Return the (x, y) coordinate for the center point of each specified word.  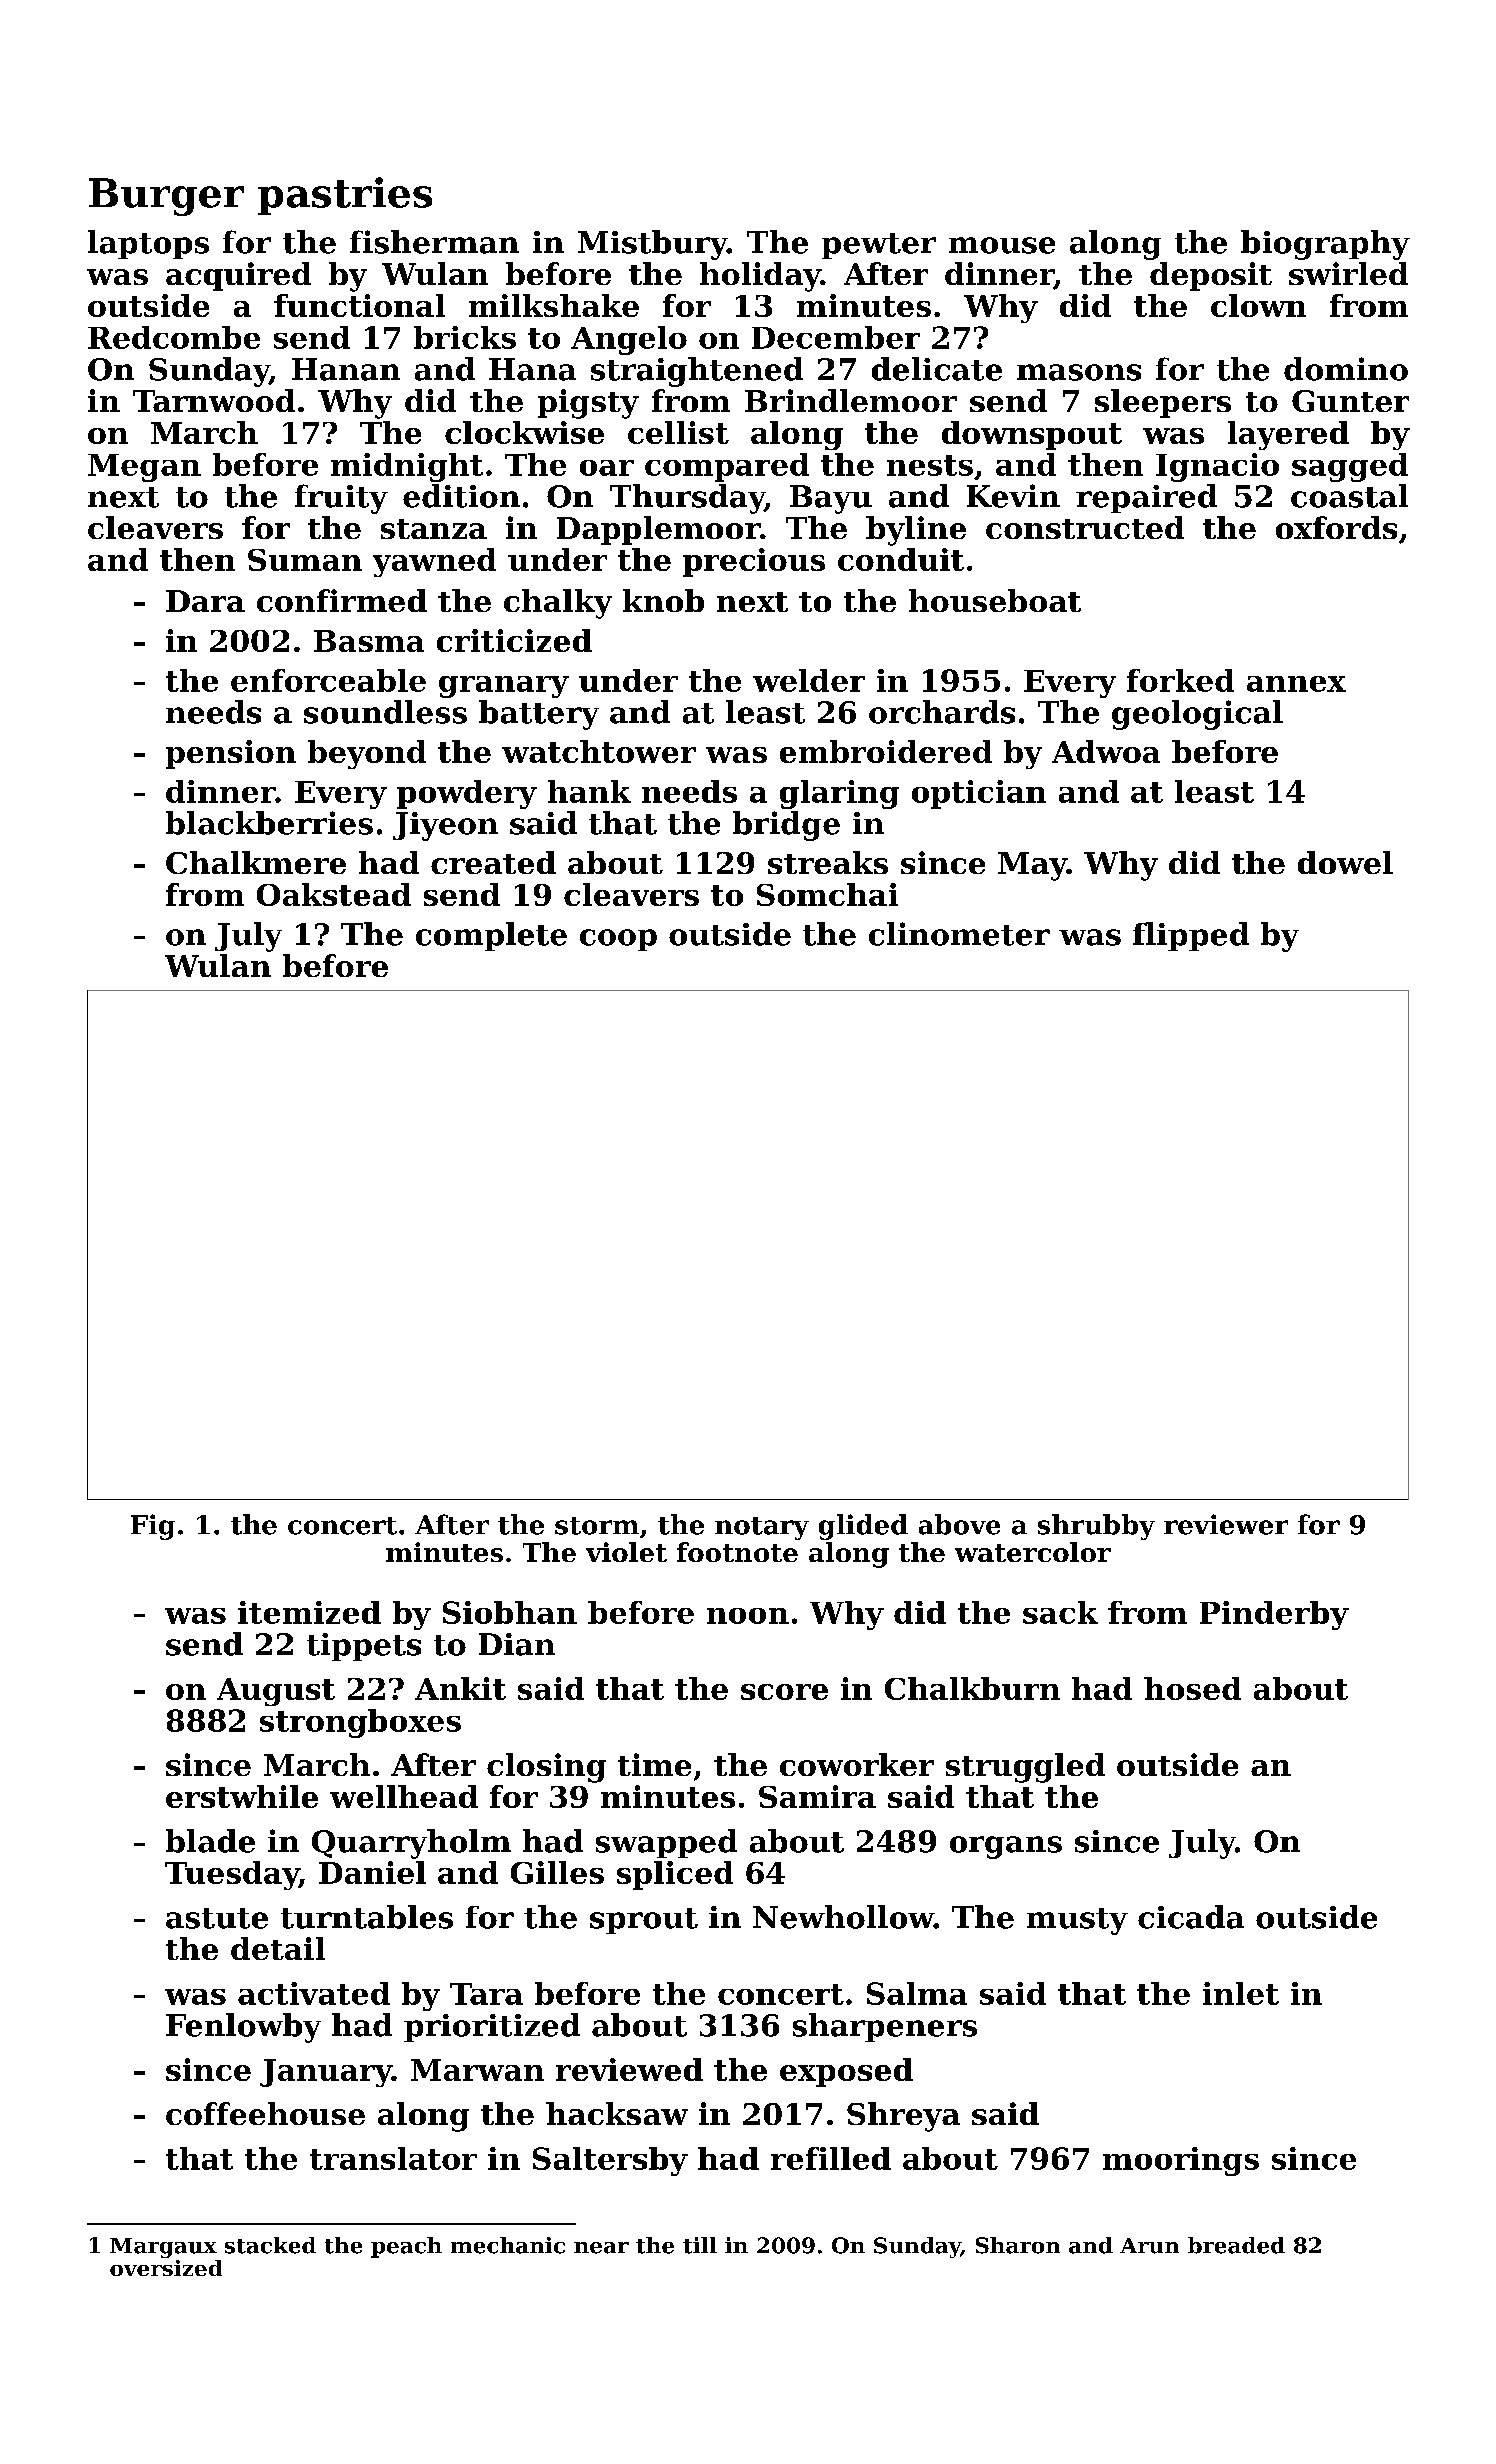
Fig (153, 1527)
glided (863, 1527)
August (276, 1692)
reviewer (1226, 1524)
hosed (1192, 1688)
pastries (345, 196)
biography (1325, 245)
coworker (857, 1764)
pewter (879, 246)
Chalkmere (256, 862)
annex (1296, 684)
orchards (942, 712)
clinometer (959, 934)
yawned (434, 562)
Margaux (163, 2248)
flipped (1191, 936)
